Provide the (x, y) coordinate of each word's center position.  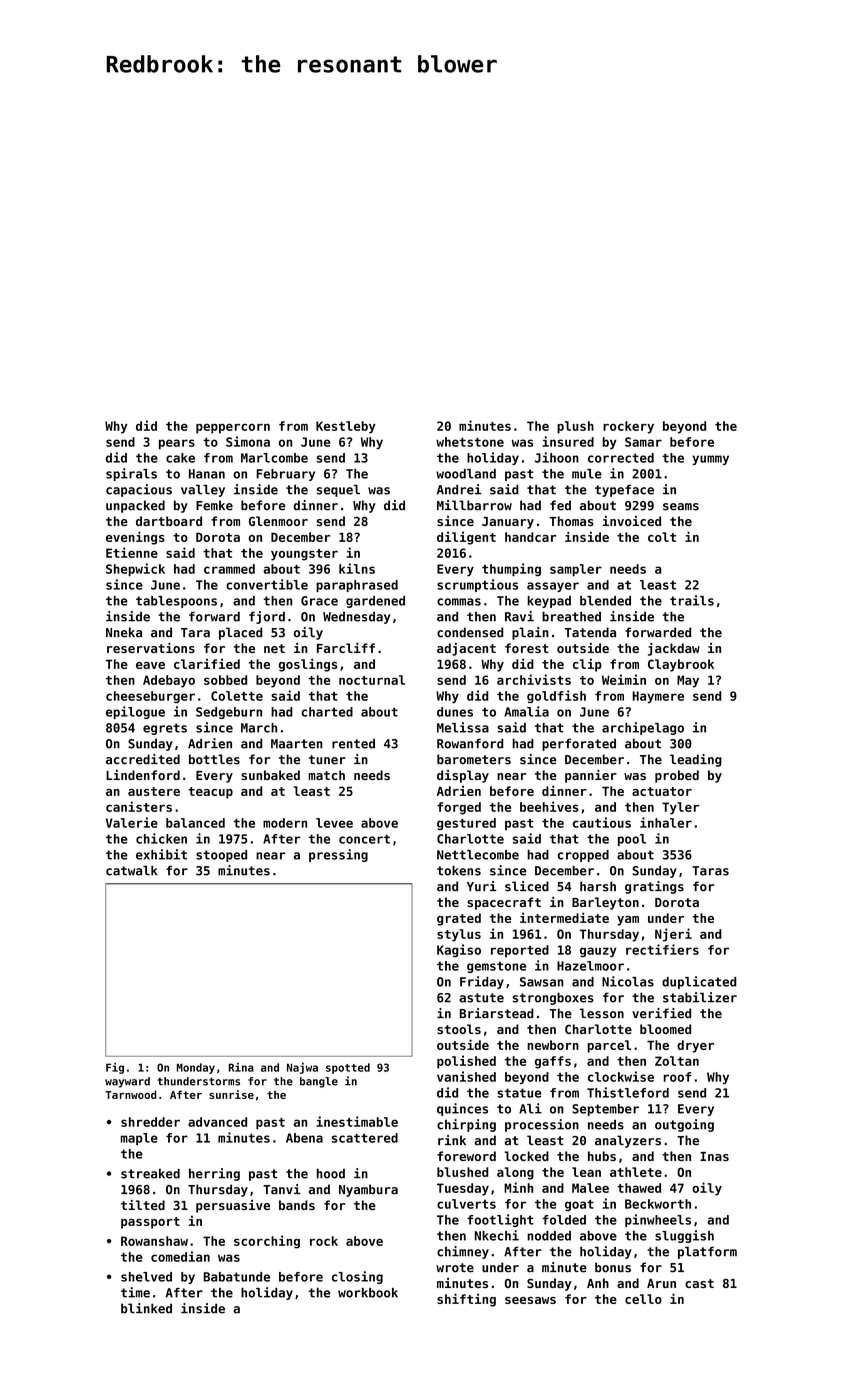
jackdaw (674, 649)
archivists (534, 679)
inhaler (666, 822)
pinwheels (658, 1220)
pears (177, 444)
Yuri (481, 886)
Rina (241, 1067)
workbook (368, 1293)
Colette (237, 696)
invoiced (631, 521)
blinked (146, 1308)
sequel (338, 490)
